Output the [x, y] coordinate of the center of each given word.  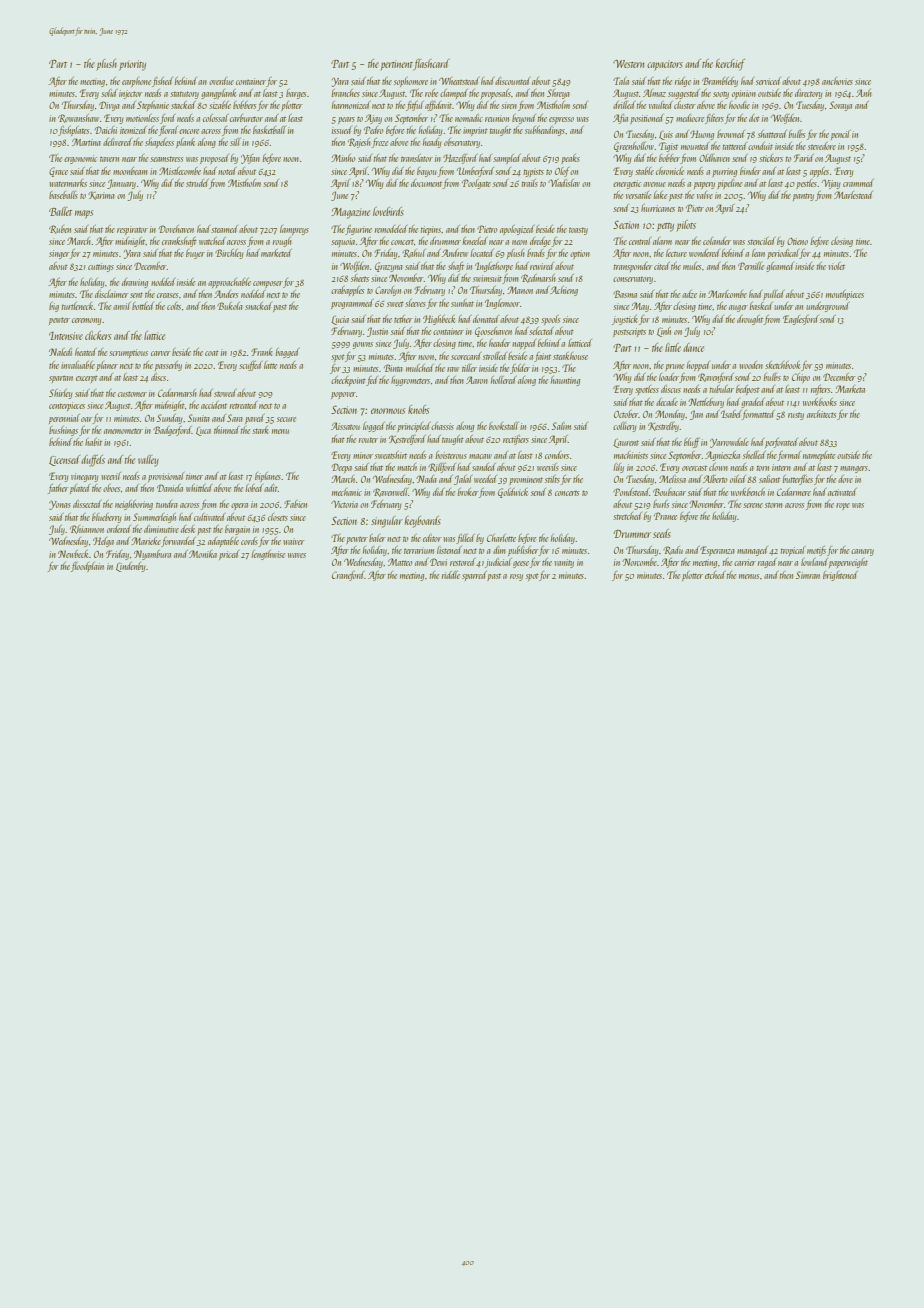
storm [773, 505]
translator [417, 158]
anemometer [123, 431]
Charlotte [501, 538]
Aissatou [345, 426]
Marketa [850, 389]
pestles [806, 184]
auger [738, 308]
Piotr [695, 208]
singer [59, 254]
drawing [135, 283]
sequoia [343, 242]
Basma [625, 294]
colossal [215, 118]
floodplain [87, 567]
